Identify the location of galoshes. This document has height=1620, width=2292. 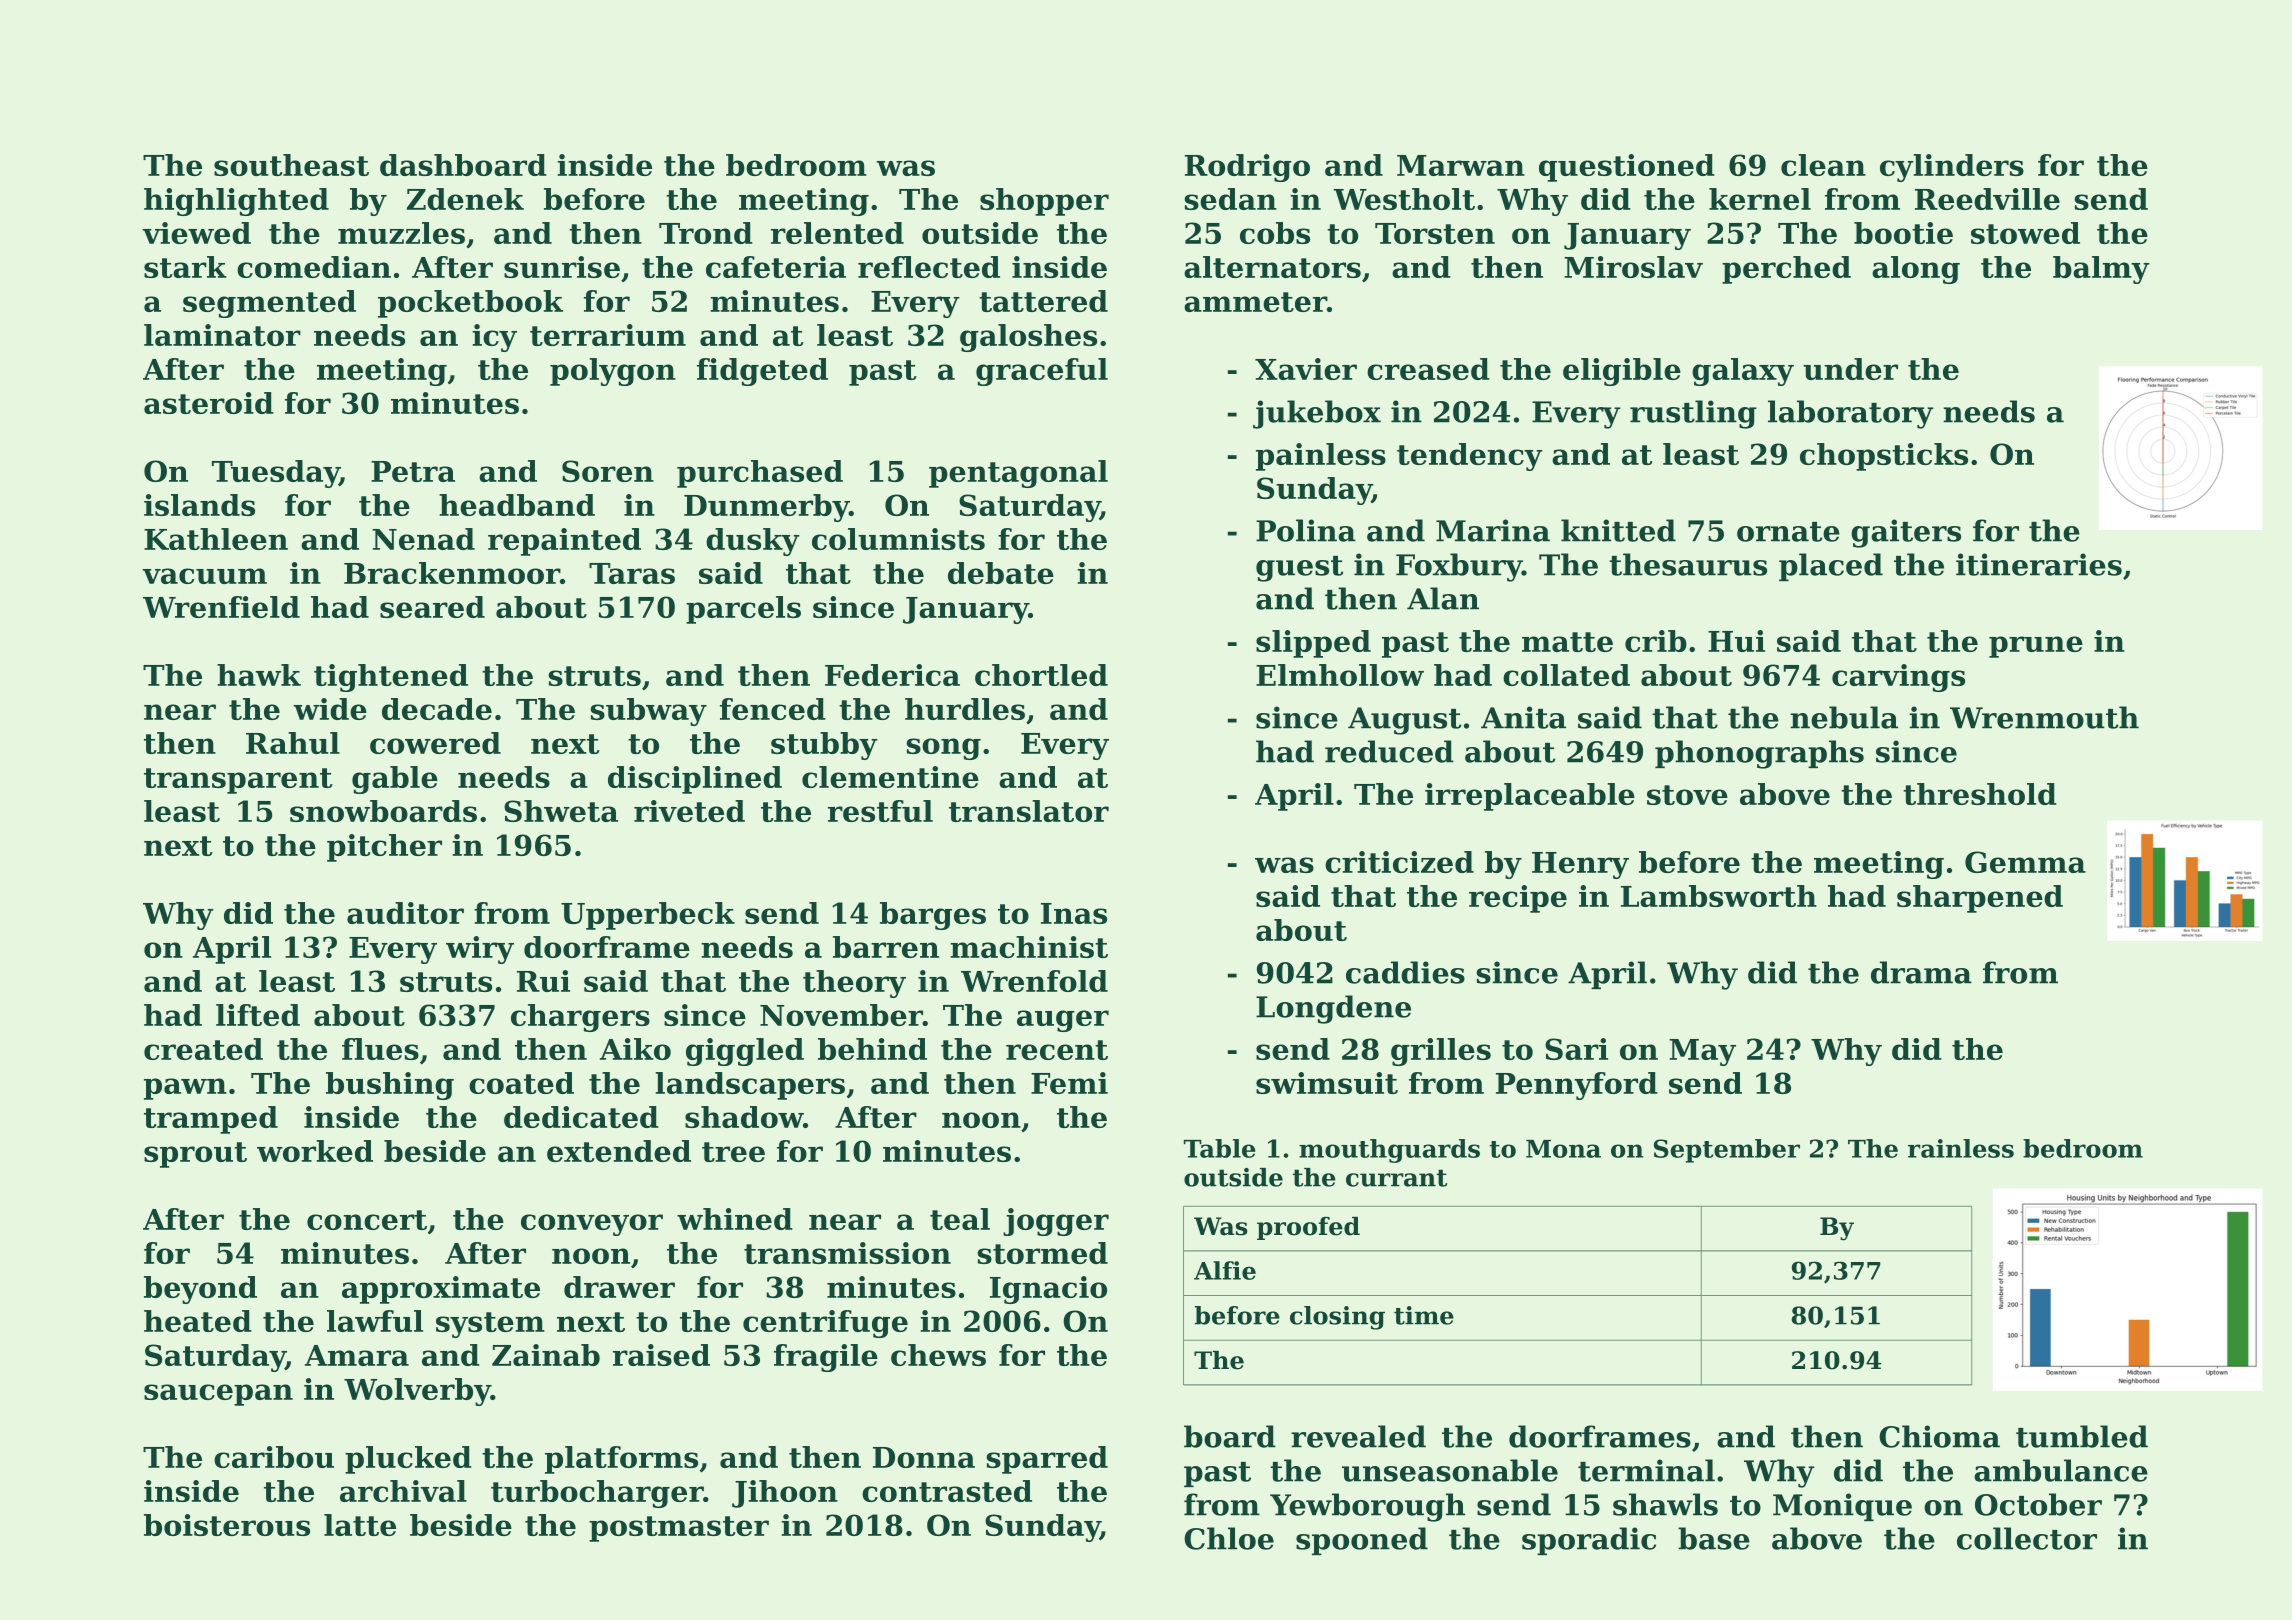
(1028, 338).
